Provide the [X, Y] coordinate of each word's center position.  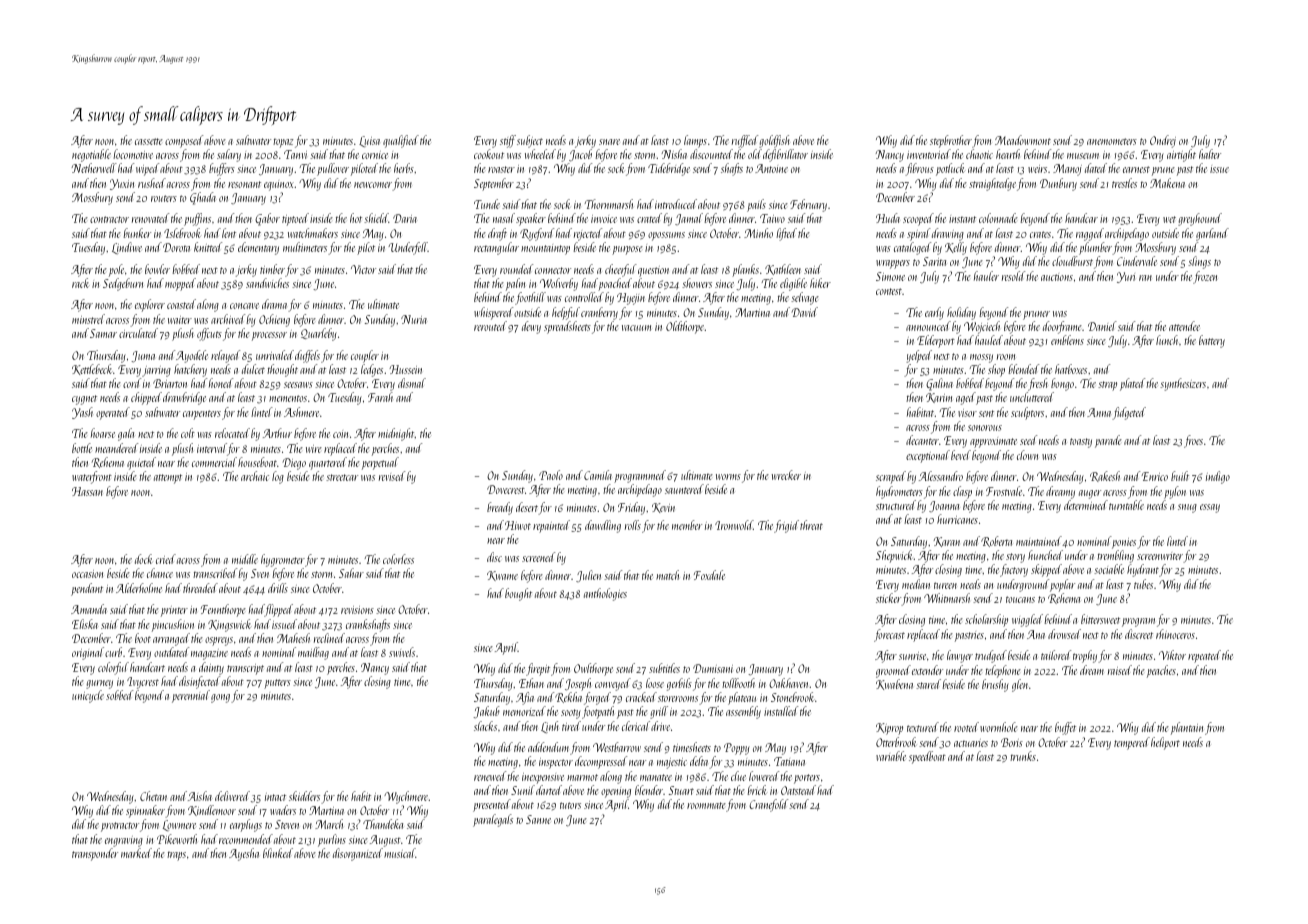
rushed [152, 183]
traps [176, 856]
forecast [889, 635]
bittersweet [1100, 619]
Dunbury [1058, 184]
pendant [87, 589]
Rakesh [1105, 476]
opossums [666, 236]
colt [188, 433]
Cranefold [768, 805]
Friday [631, 508]
